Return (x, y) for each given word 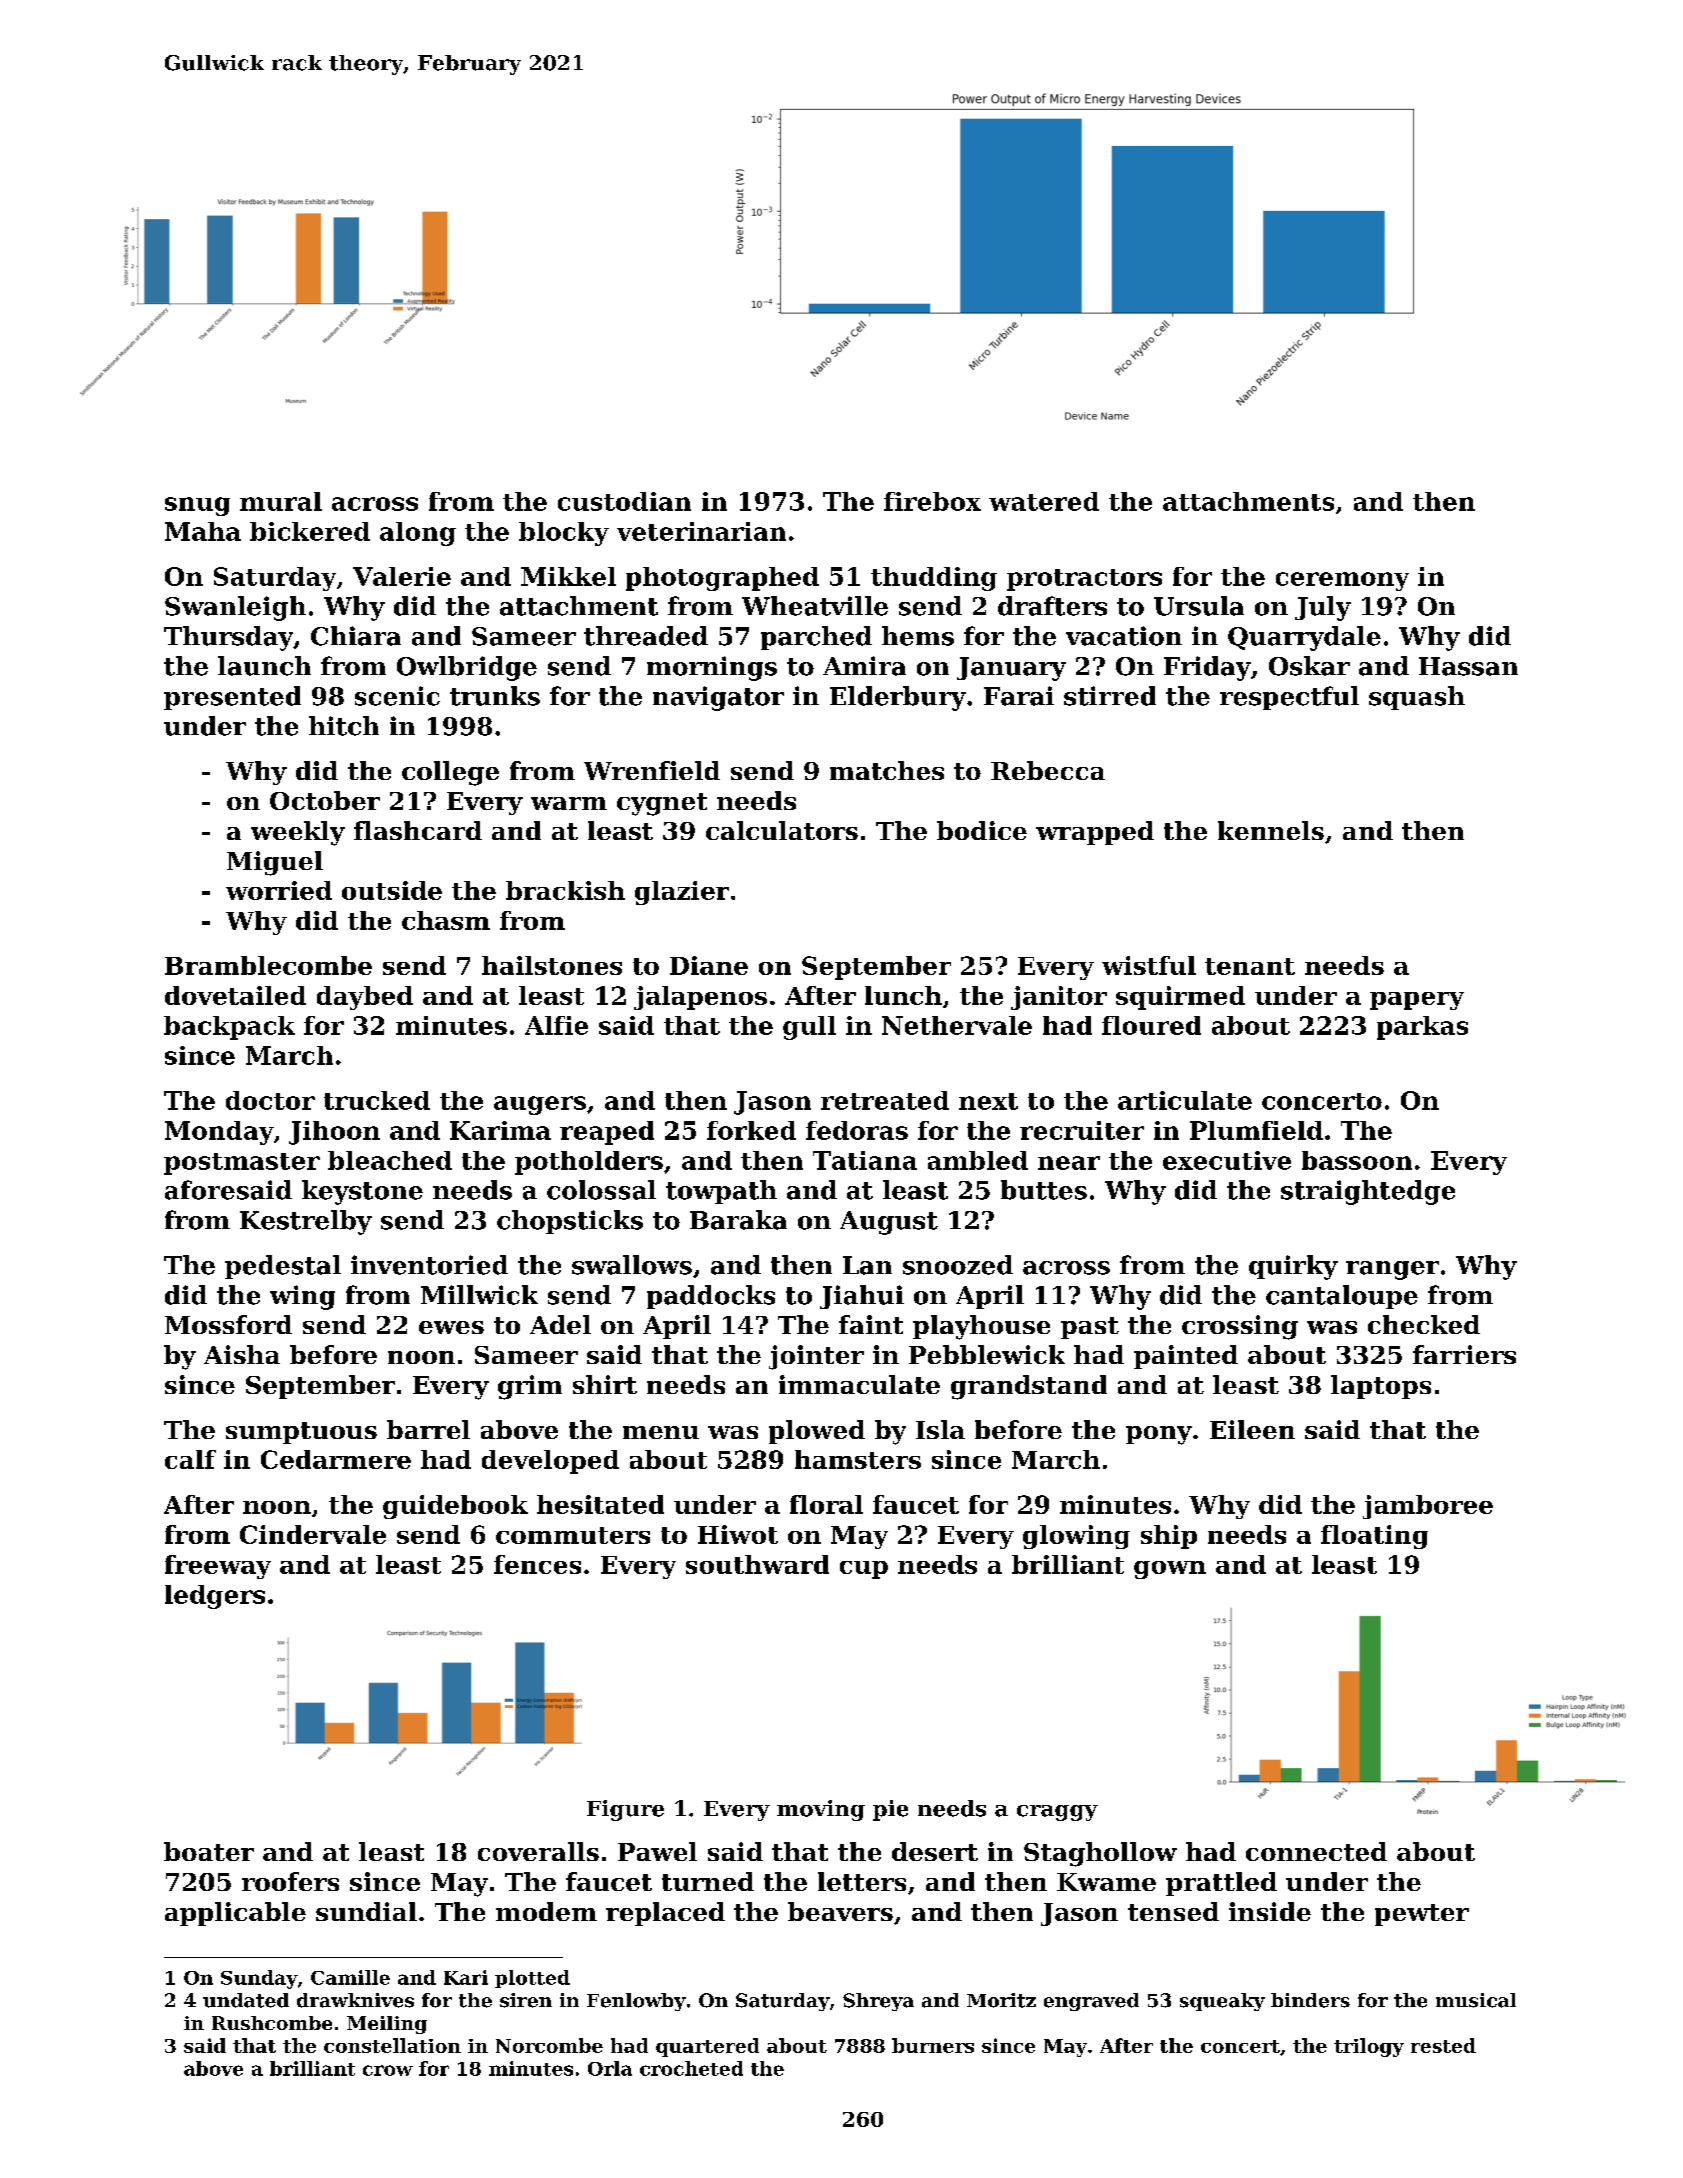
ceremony (1342, 581)
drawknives (355, 2000)
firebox (932, 501)
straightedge (1368, 1192)
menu (661, 1432)
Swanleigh (235, 608)
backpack (229, 1028)
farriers (1464, 1354)
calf (190, 1459)
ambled (978, 1160)
